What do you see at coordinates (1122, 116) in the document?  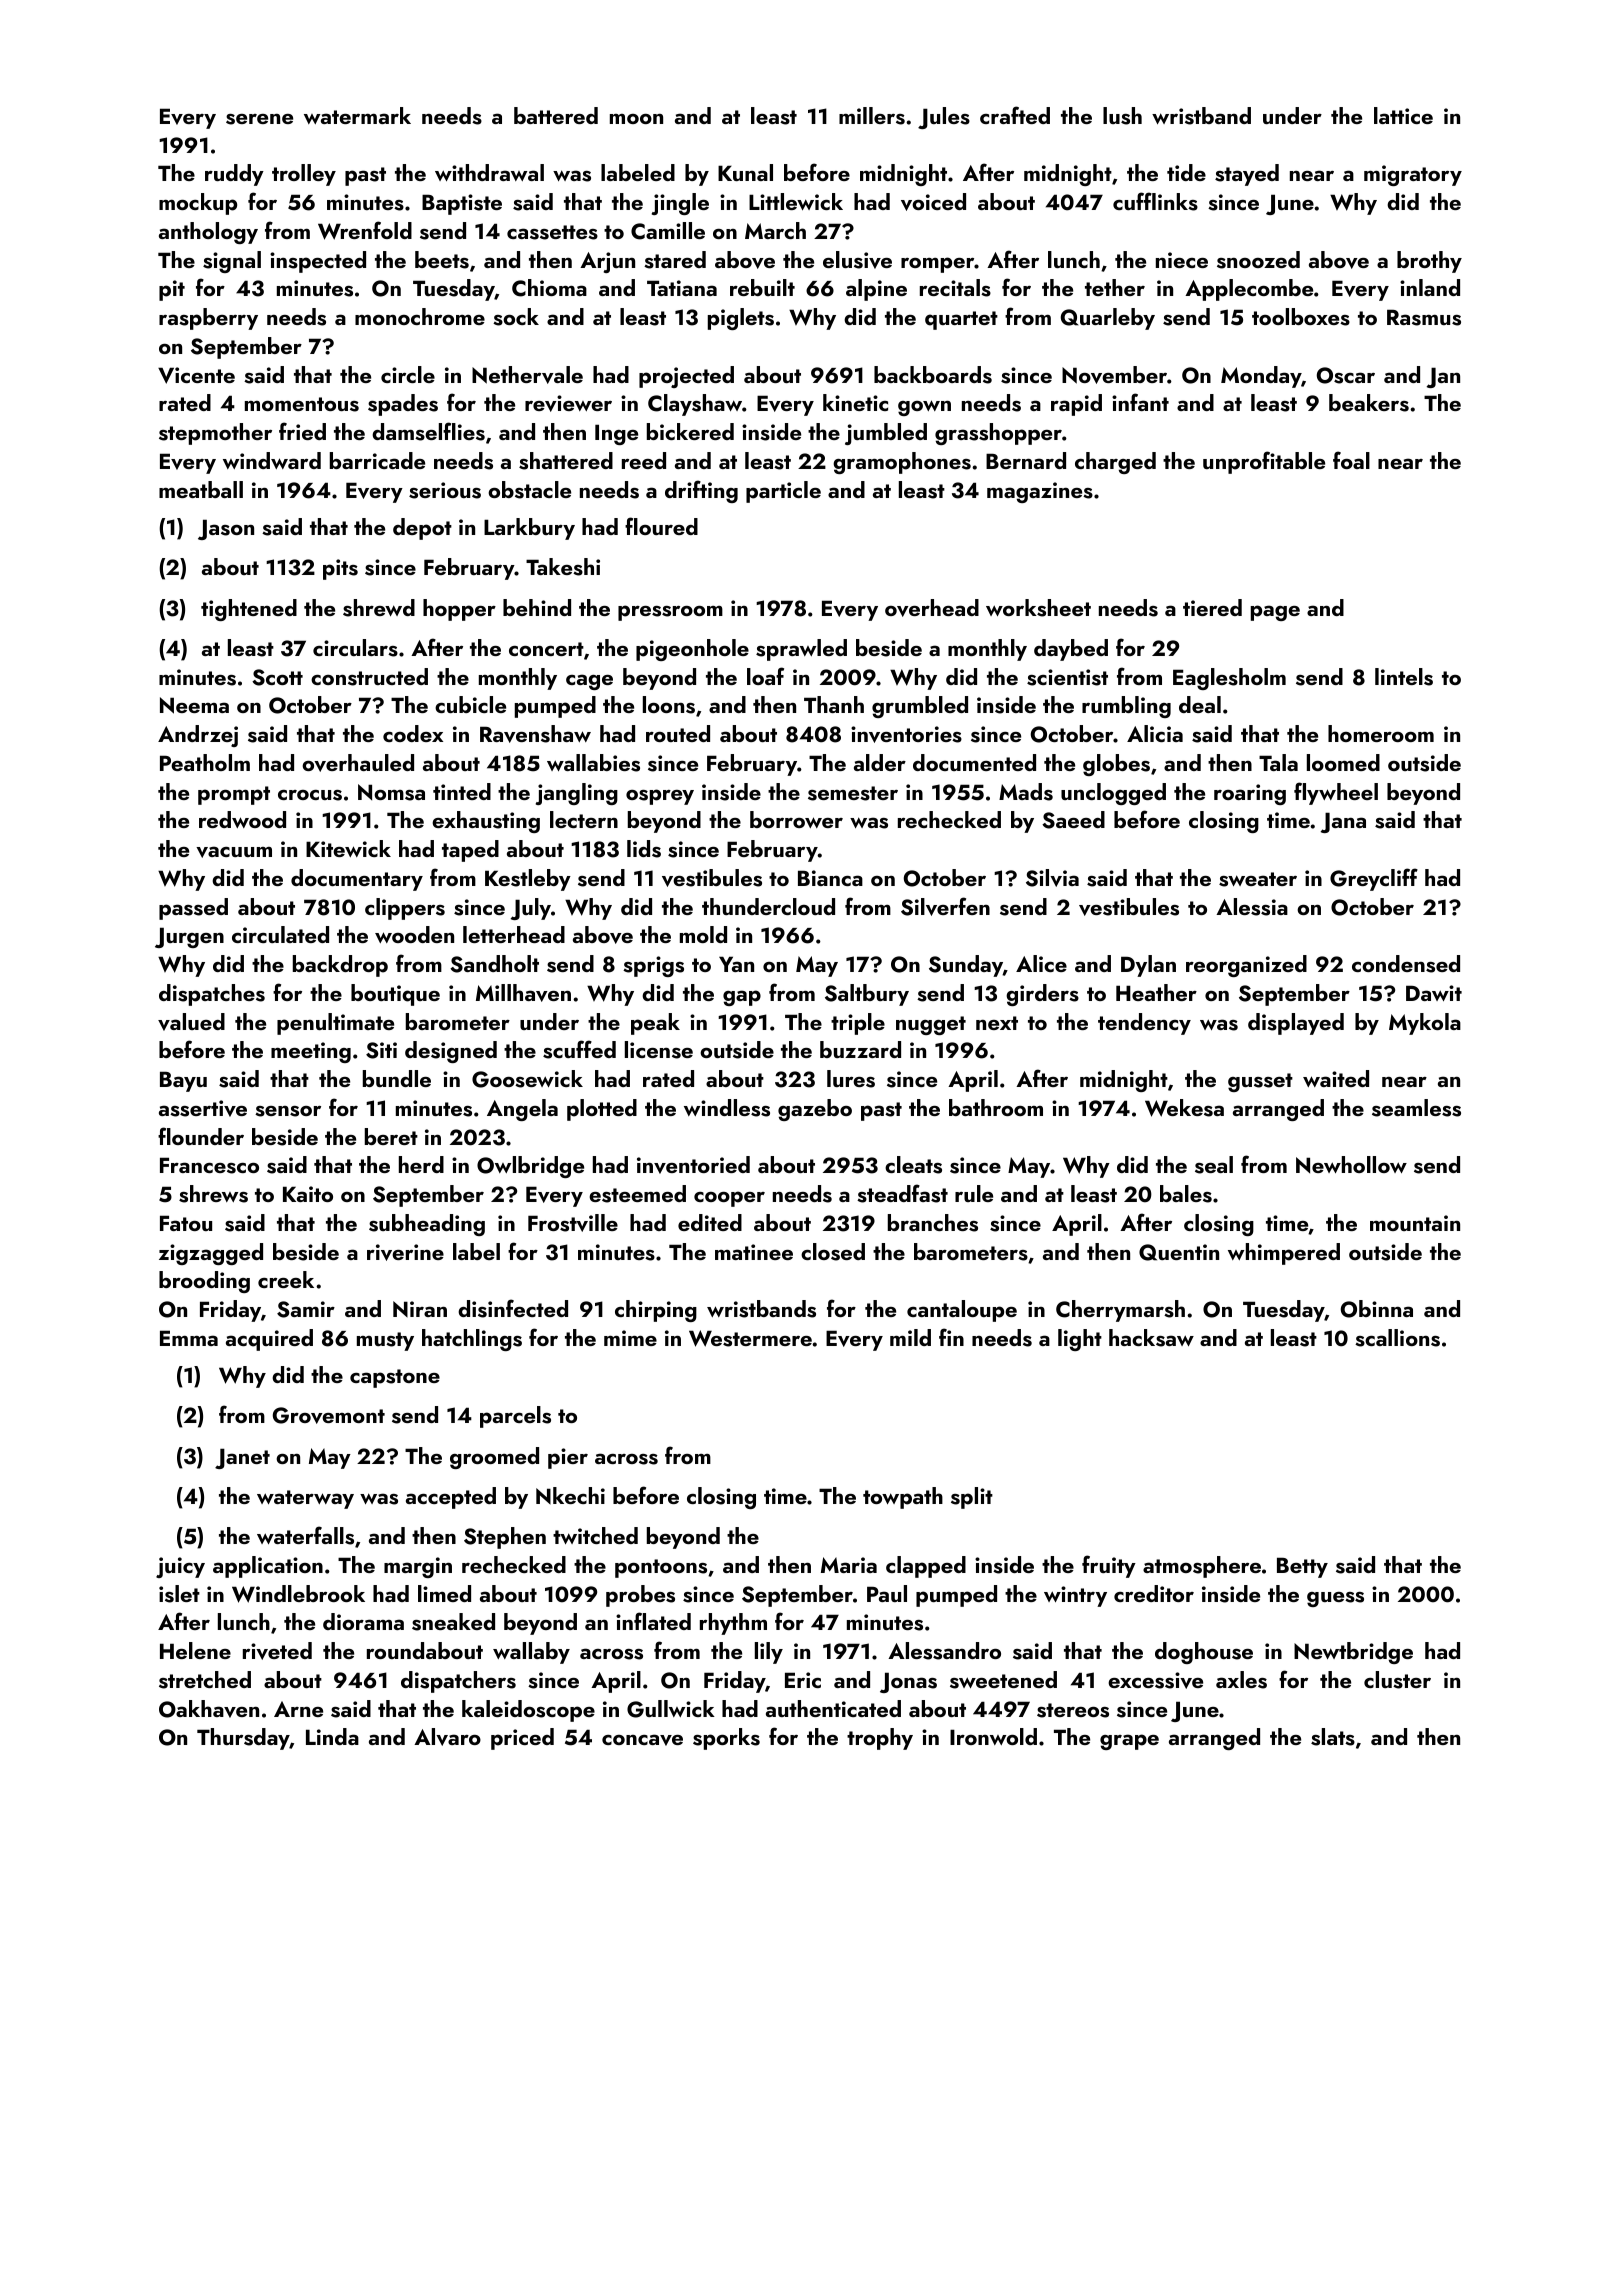 I see `lush` at bounding box center [1122, 116].
